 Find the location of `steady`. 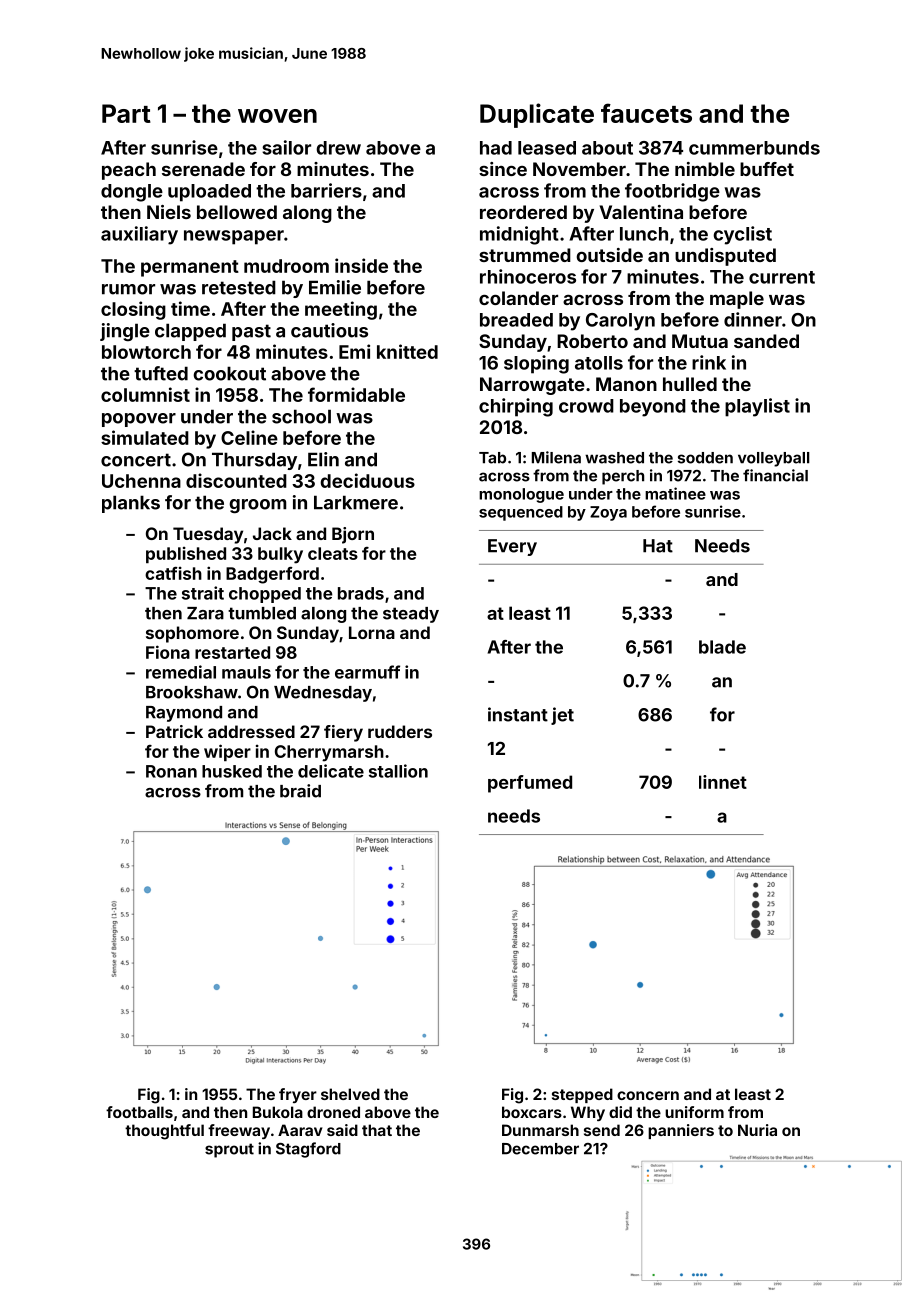

steady is located at coordinates (411, 615).
